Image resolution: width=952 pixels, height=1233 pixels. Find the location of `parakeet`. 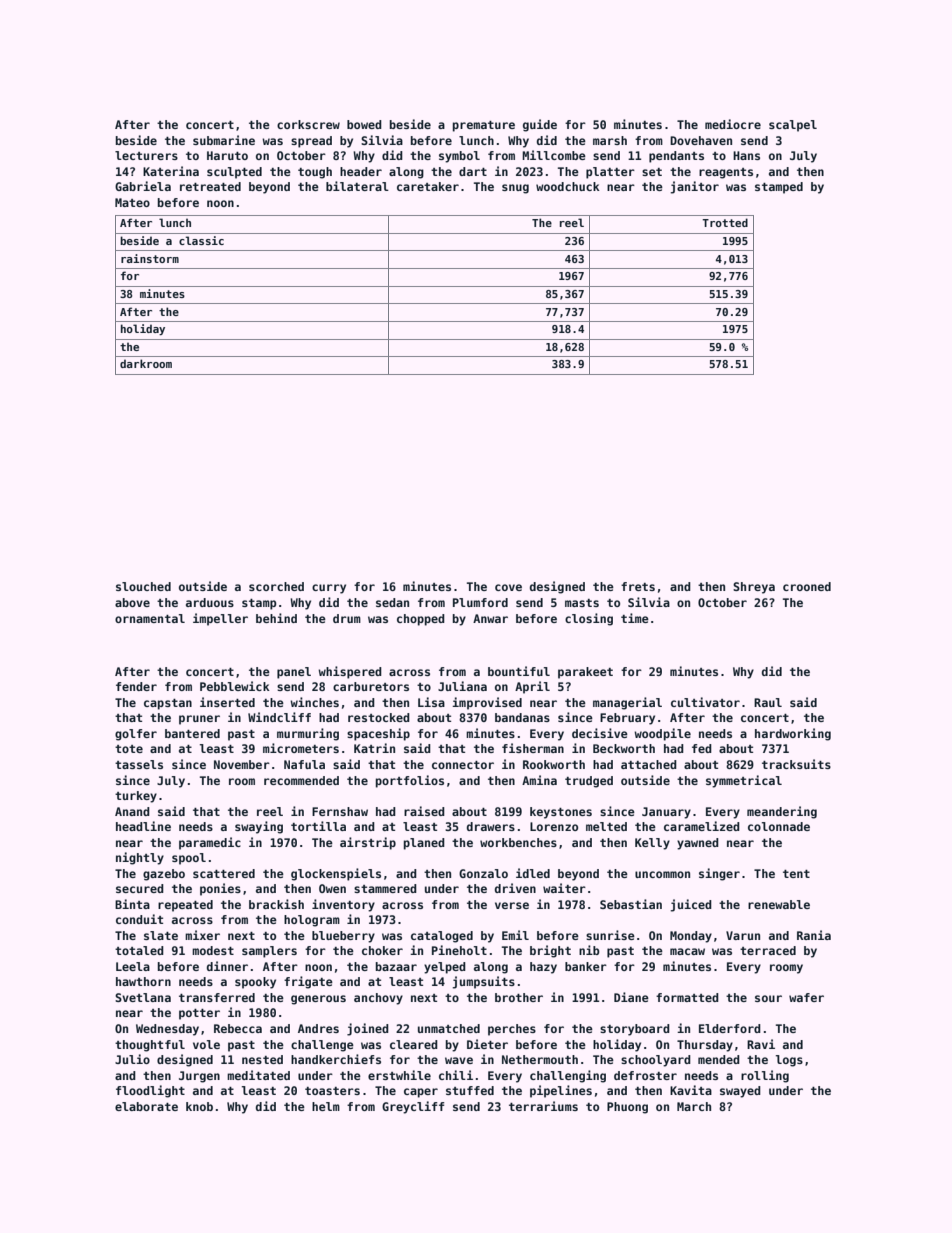

parakeet is located at coordinates (585, 673).
